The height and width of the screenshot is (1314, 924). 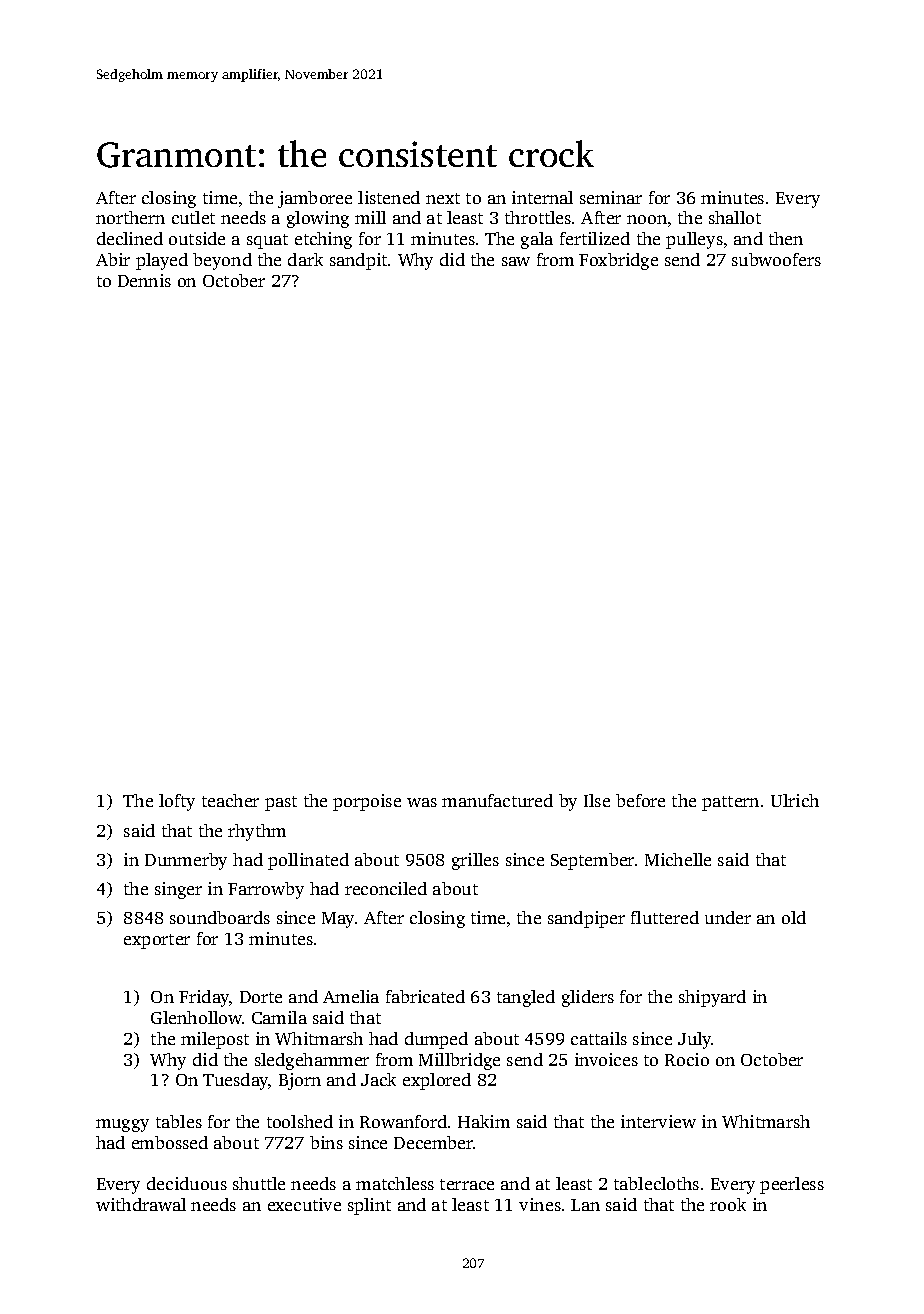 What do you see at coordinates (386, 888) in the screenshot?
I see `reconciled` at bounding box center [386, 888].
